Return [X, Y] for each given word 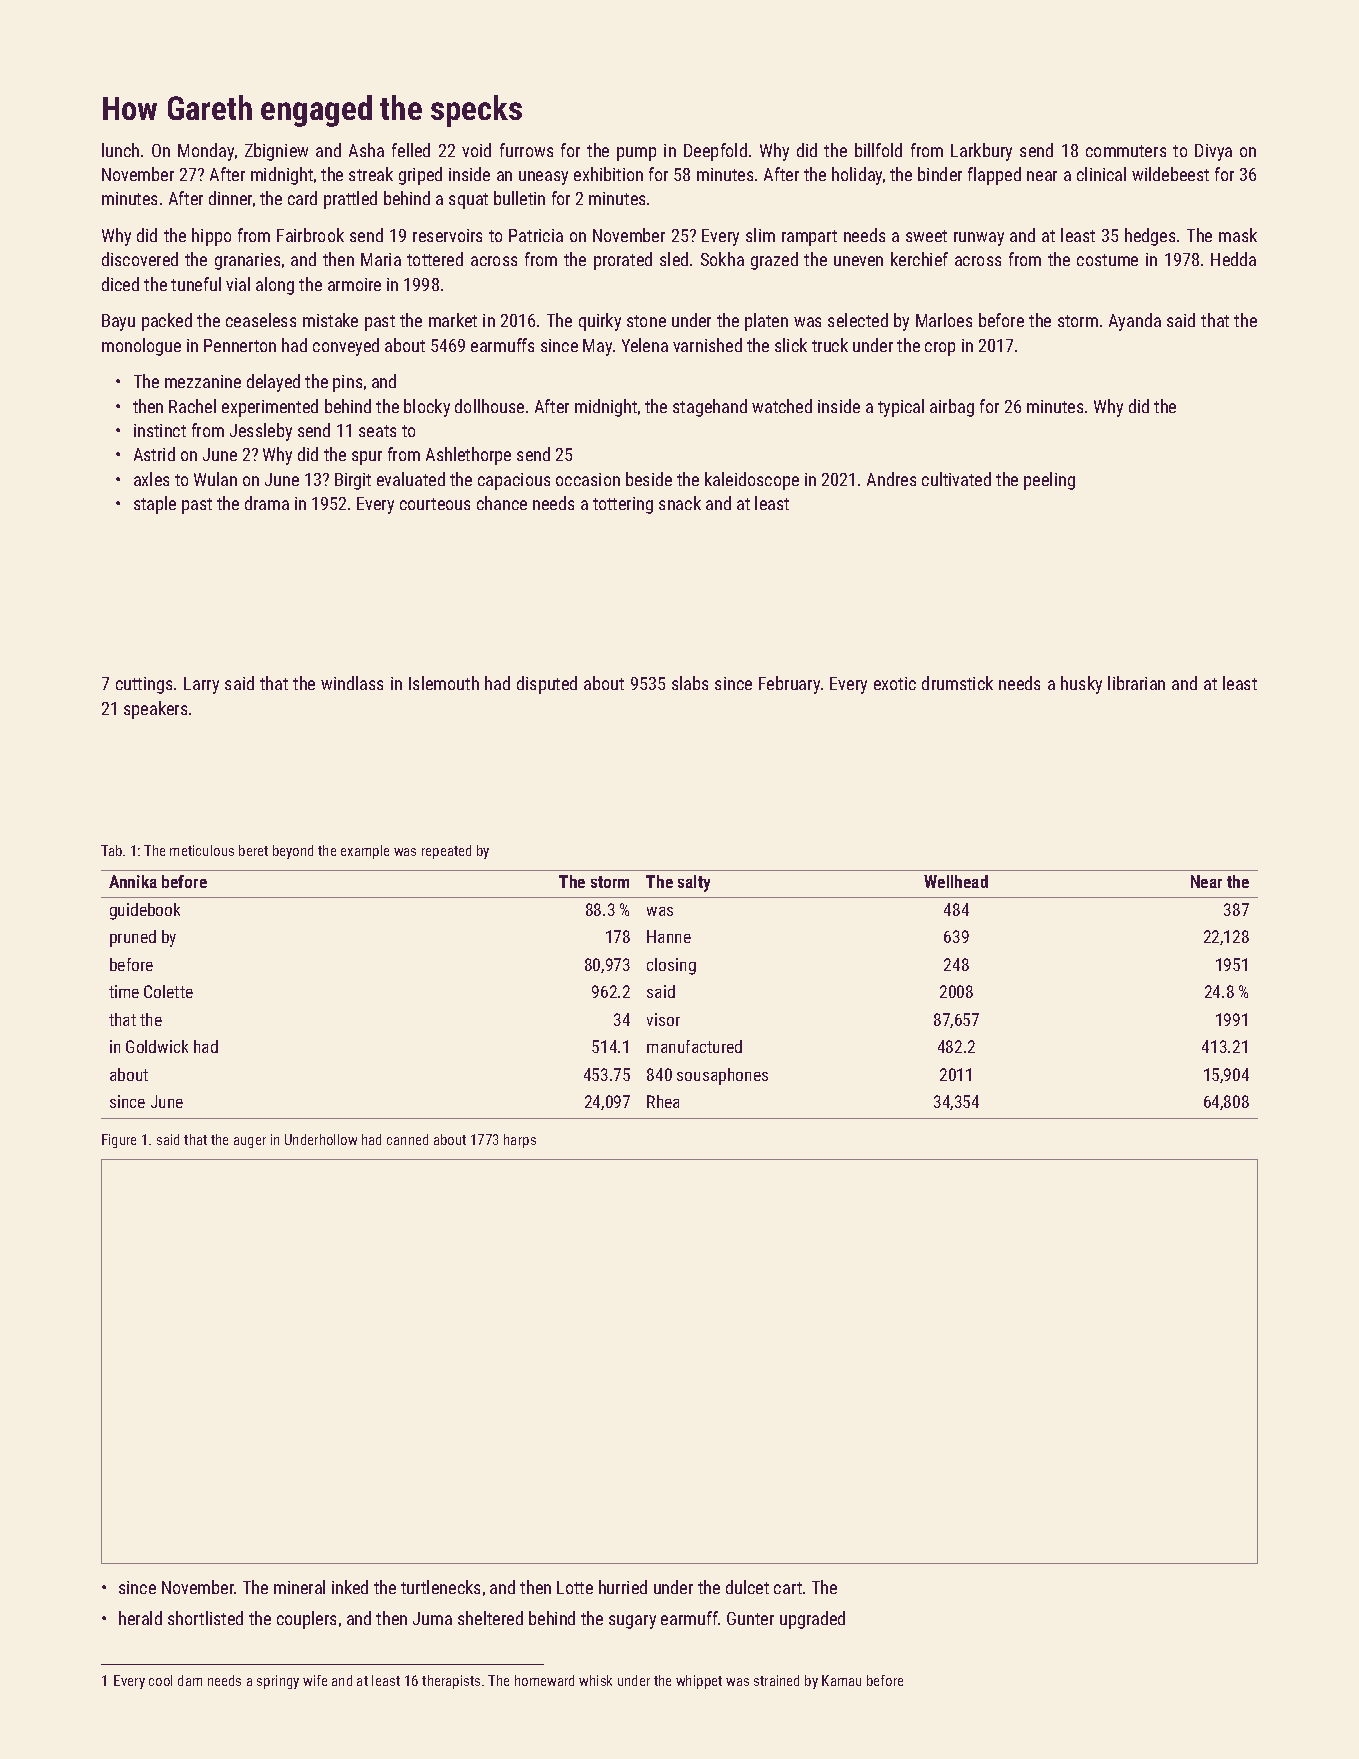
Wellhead [956, 881]
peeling [1049, 481]
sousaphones [722, 1076]
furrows [526, 150]
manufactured [694, 1046]
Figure [119, 1141]
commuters [1126, 151]
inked [350, 1587]
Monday [206, 152]
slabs [690, 683]
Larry [201, 685]
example [365, 852]
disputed [547, 685]
